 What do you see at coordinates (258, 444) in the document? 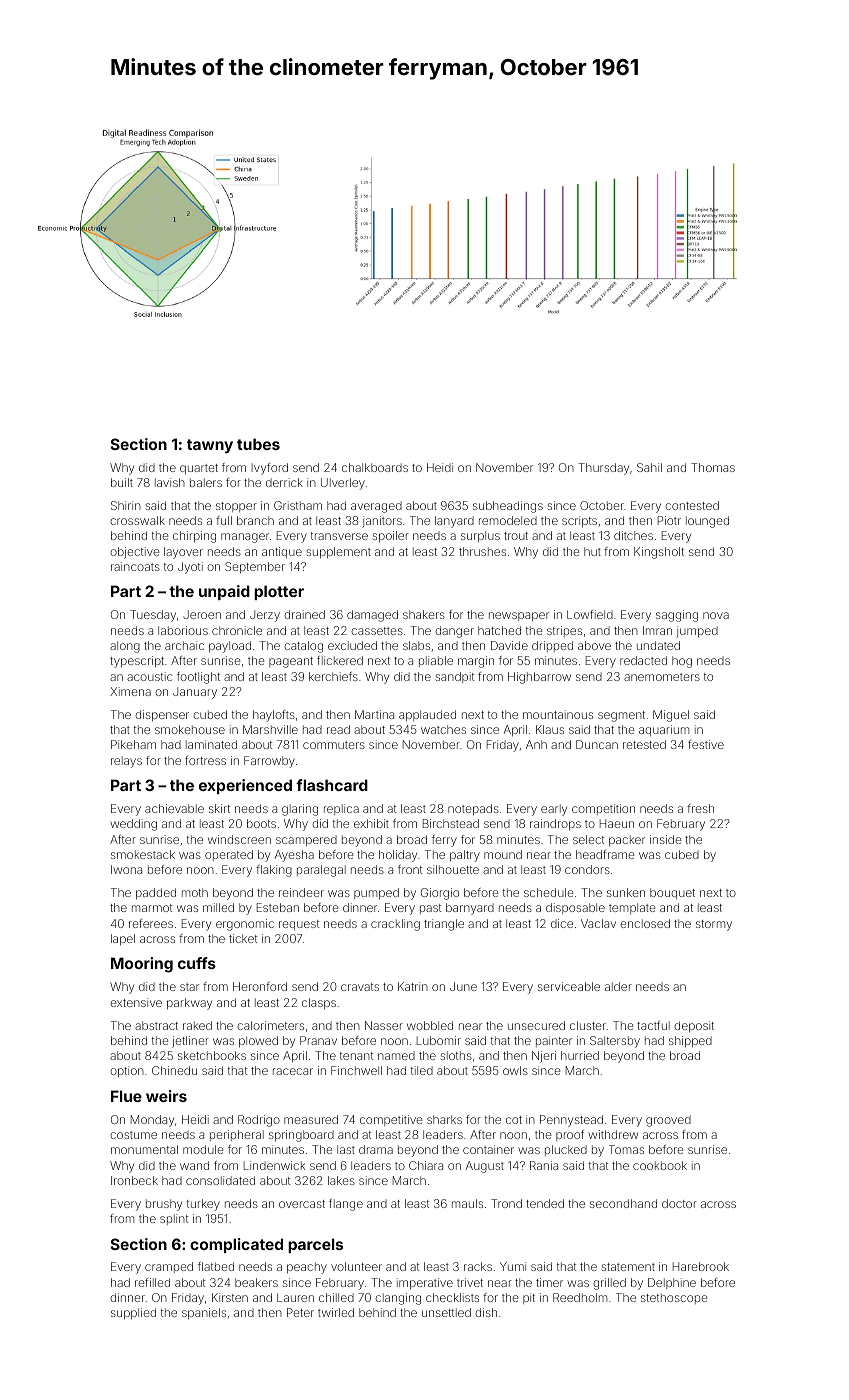
I see `tubes` at bounding box center [258, 444].
